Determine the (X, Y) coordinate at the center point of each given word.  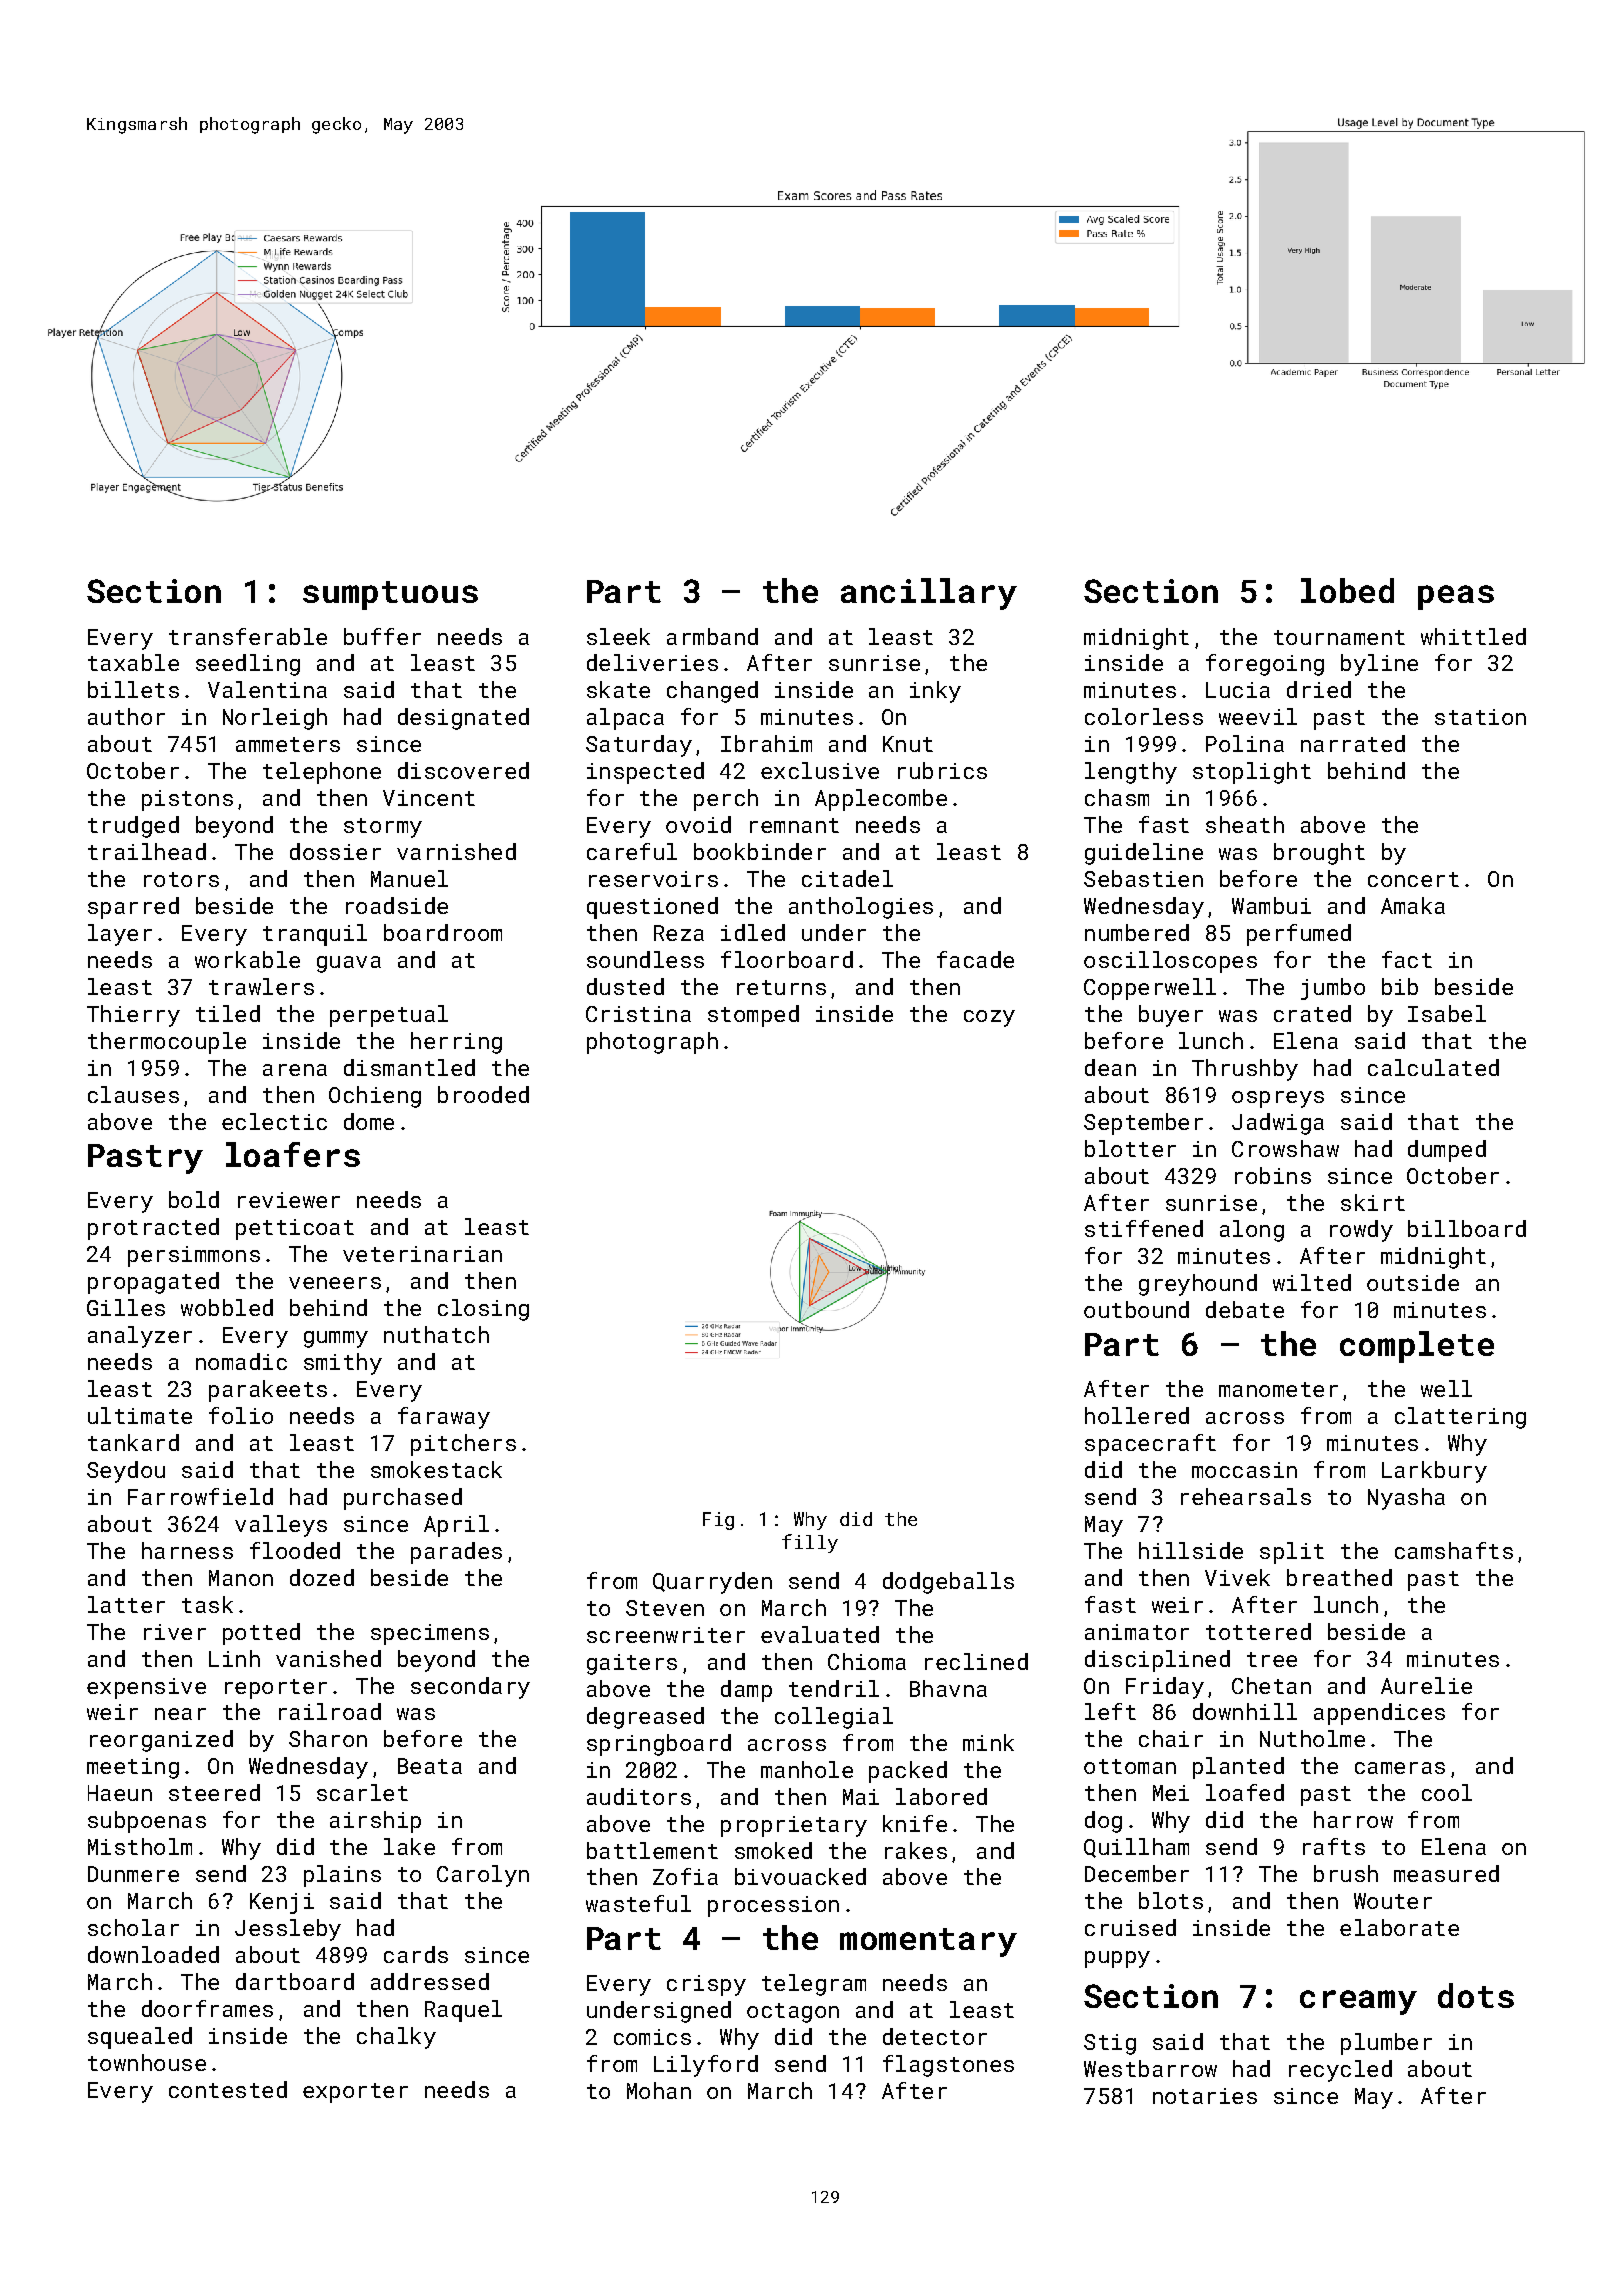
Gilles (126, 1307)
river (175, 1632)
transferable (248, 636)
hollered (1137, 1415)
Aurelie (1426, 1685)
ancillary (929, 594)
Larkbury (1434, 1472)
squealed (140, 2038)
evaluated (820, 1634)
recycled (1340, 2071)
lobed (1347, 590)
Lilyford (706, 2066)
